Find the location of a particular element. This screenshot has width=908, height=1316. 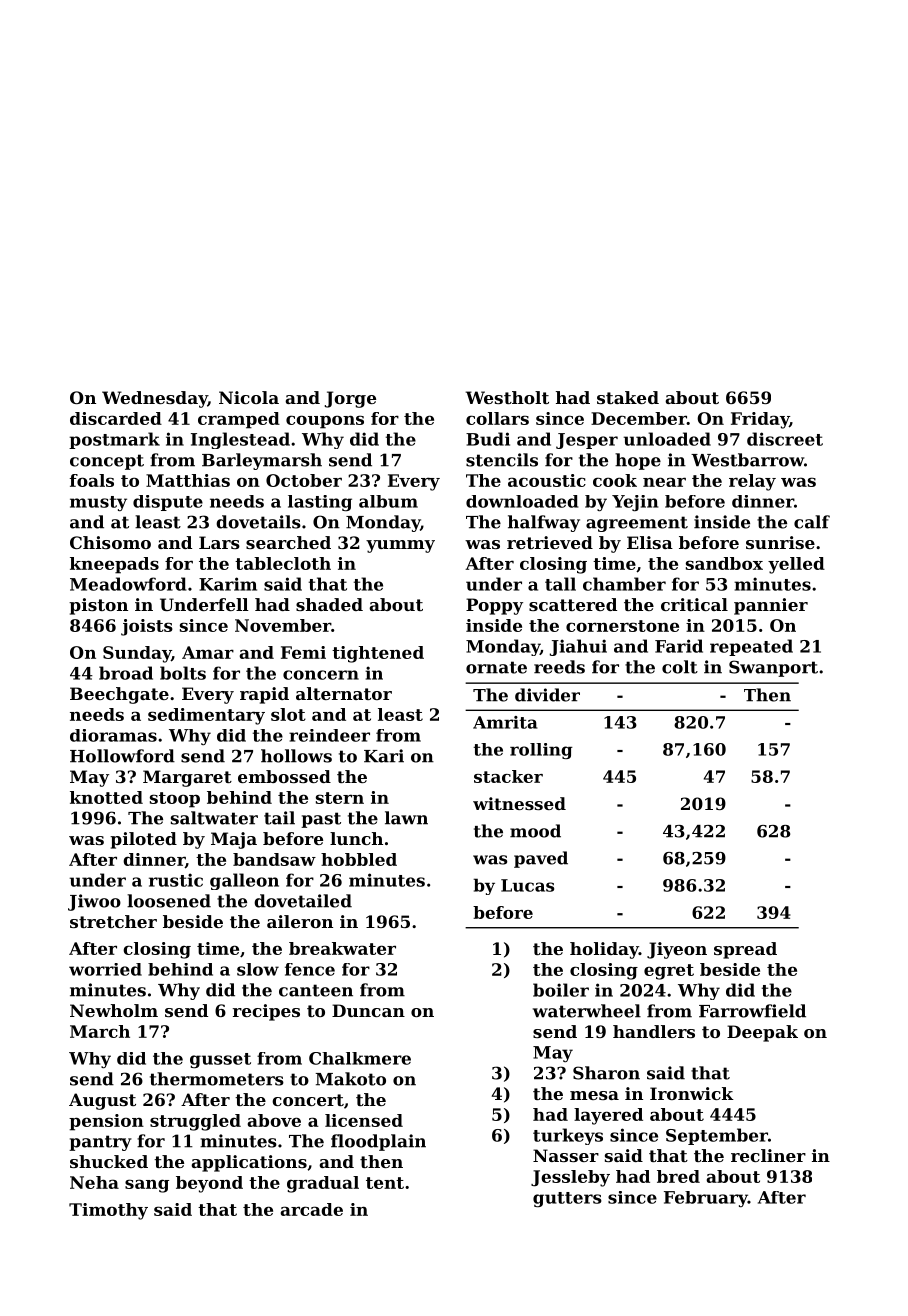

piston is located at coordinates (98, 606).
